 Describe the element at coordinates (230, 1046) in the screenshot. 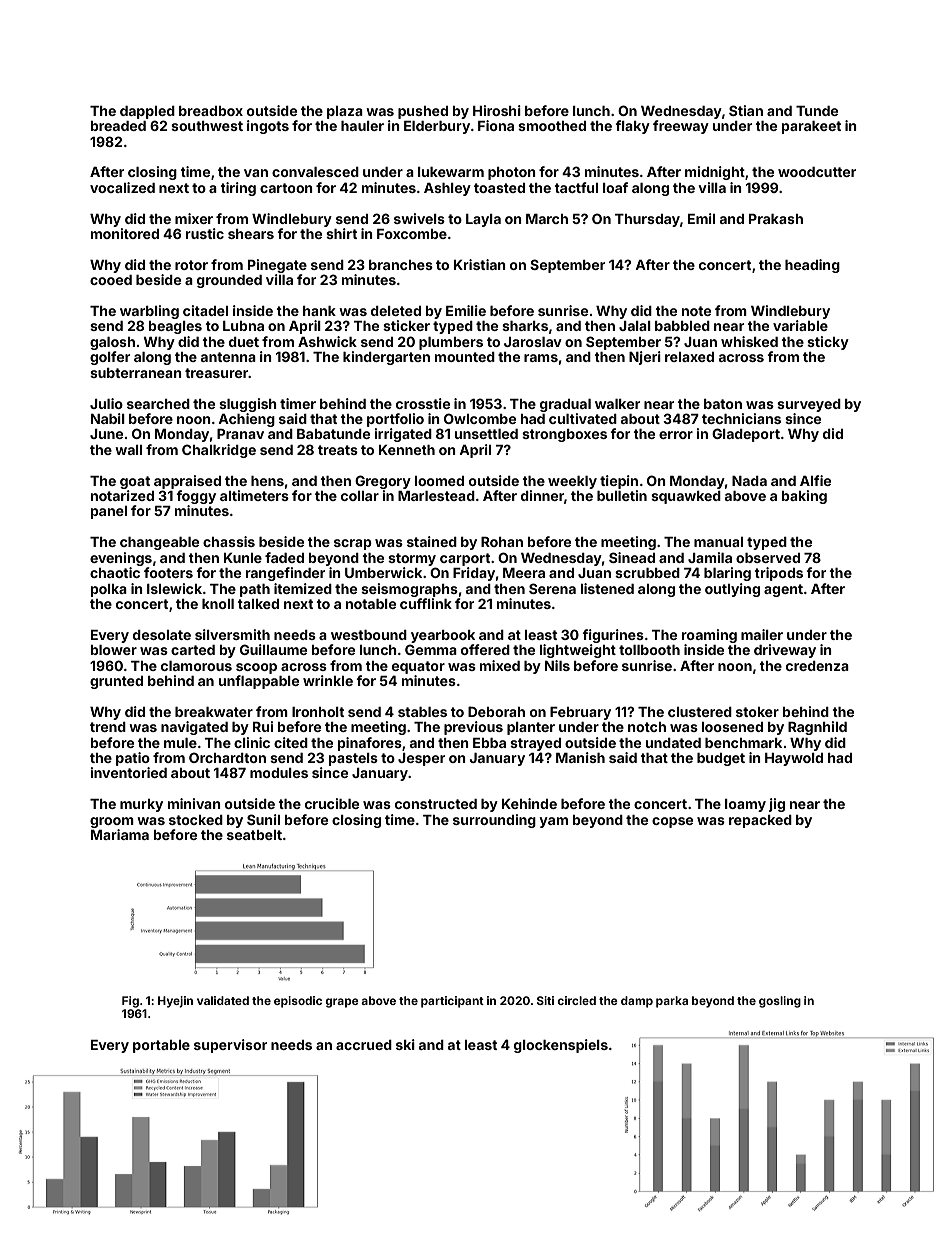

I see `supervisor` at that location.
